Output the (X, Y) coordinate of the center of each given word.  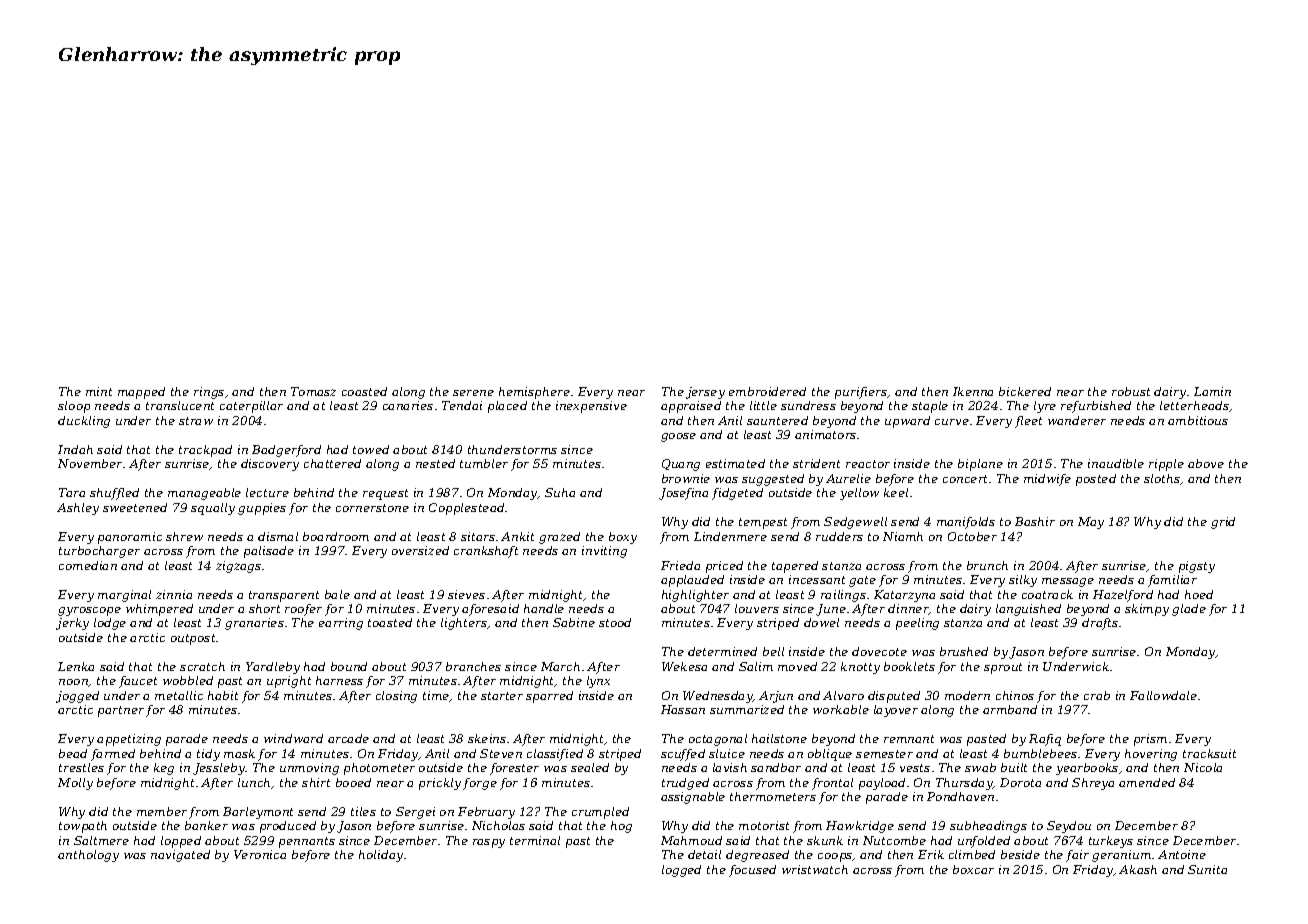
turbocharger (99, 552)
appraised (691, 407)
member (162, 811)
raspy (489, 843)
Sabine (574, 622)
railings (843, 596)
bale (337, 594)
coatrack (1047, 594)
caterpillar (251, 407)
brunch (987, 565)
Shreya (1093, 784)
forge (480, 784)
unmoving (309, 769)
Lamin (1212, 391)
